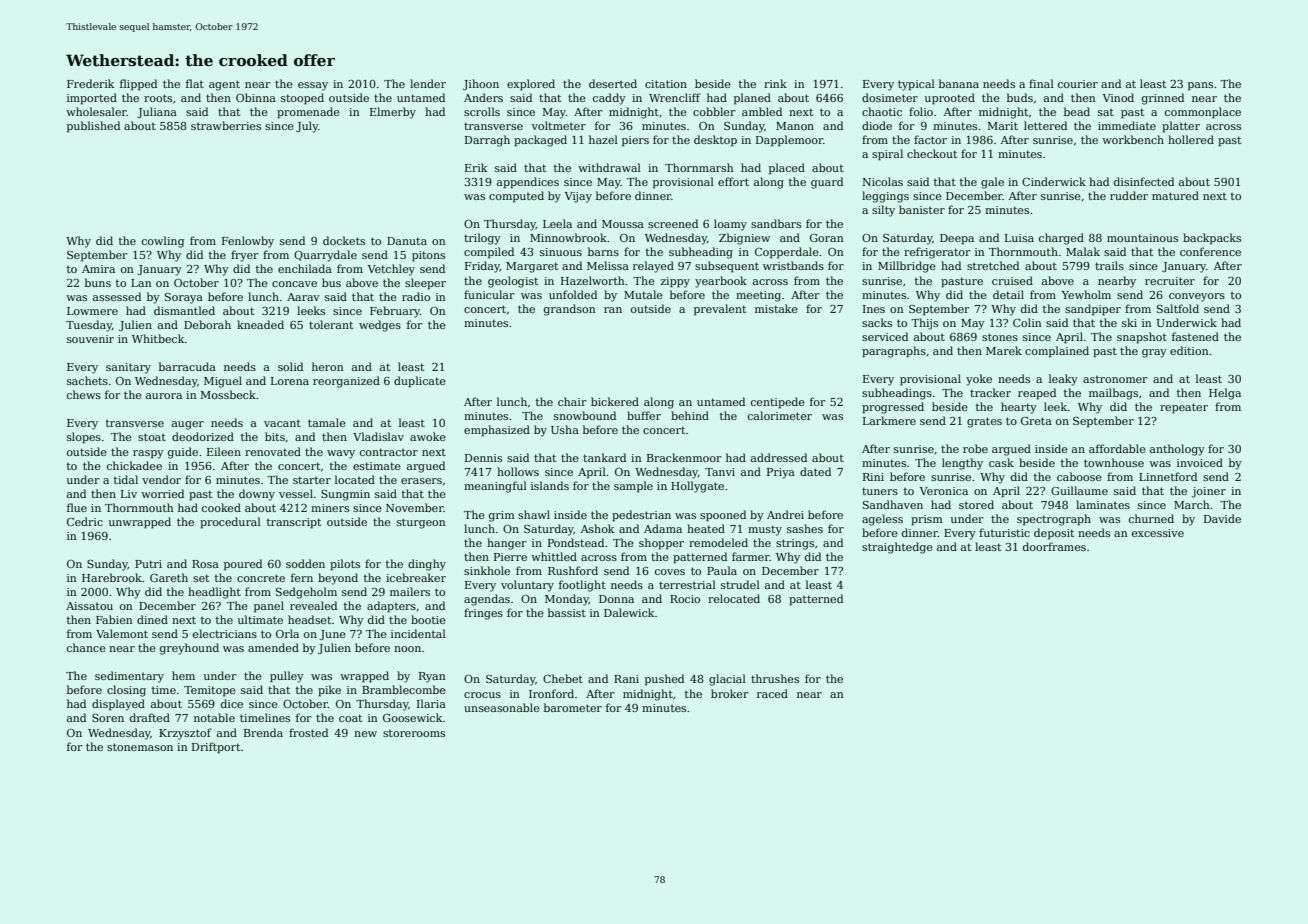  Describe the element at coordinates (140, 747) in the screenshot. I see `stonemason` at that location.
